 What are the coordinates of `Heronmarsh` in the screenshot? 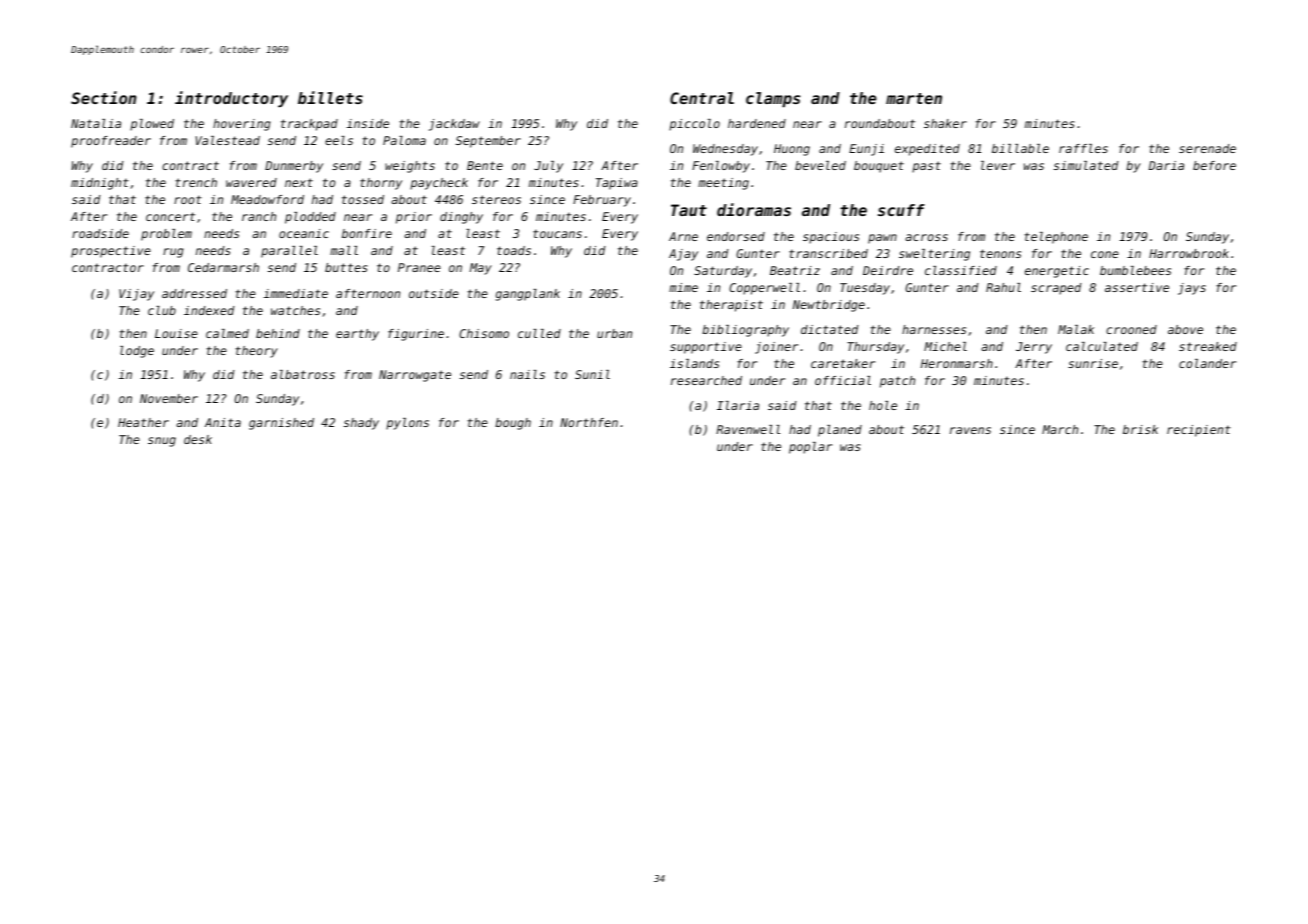 It's located at (957, 363).
